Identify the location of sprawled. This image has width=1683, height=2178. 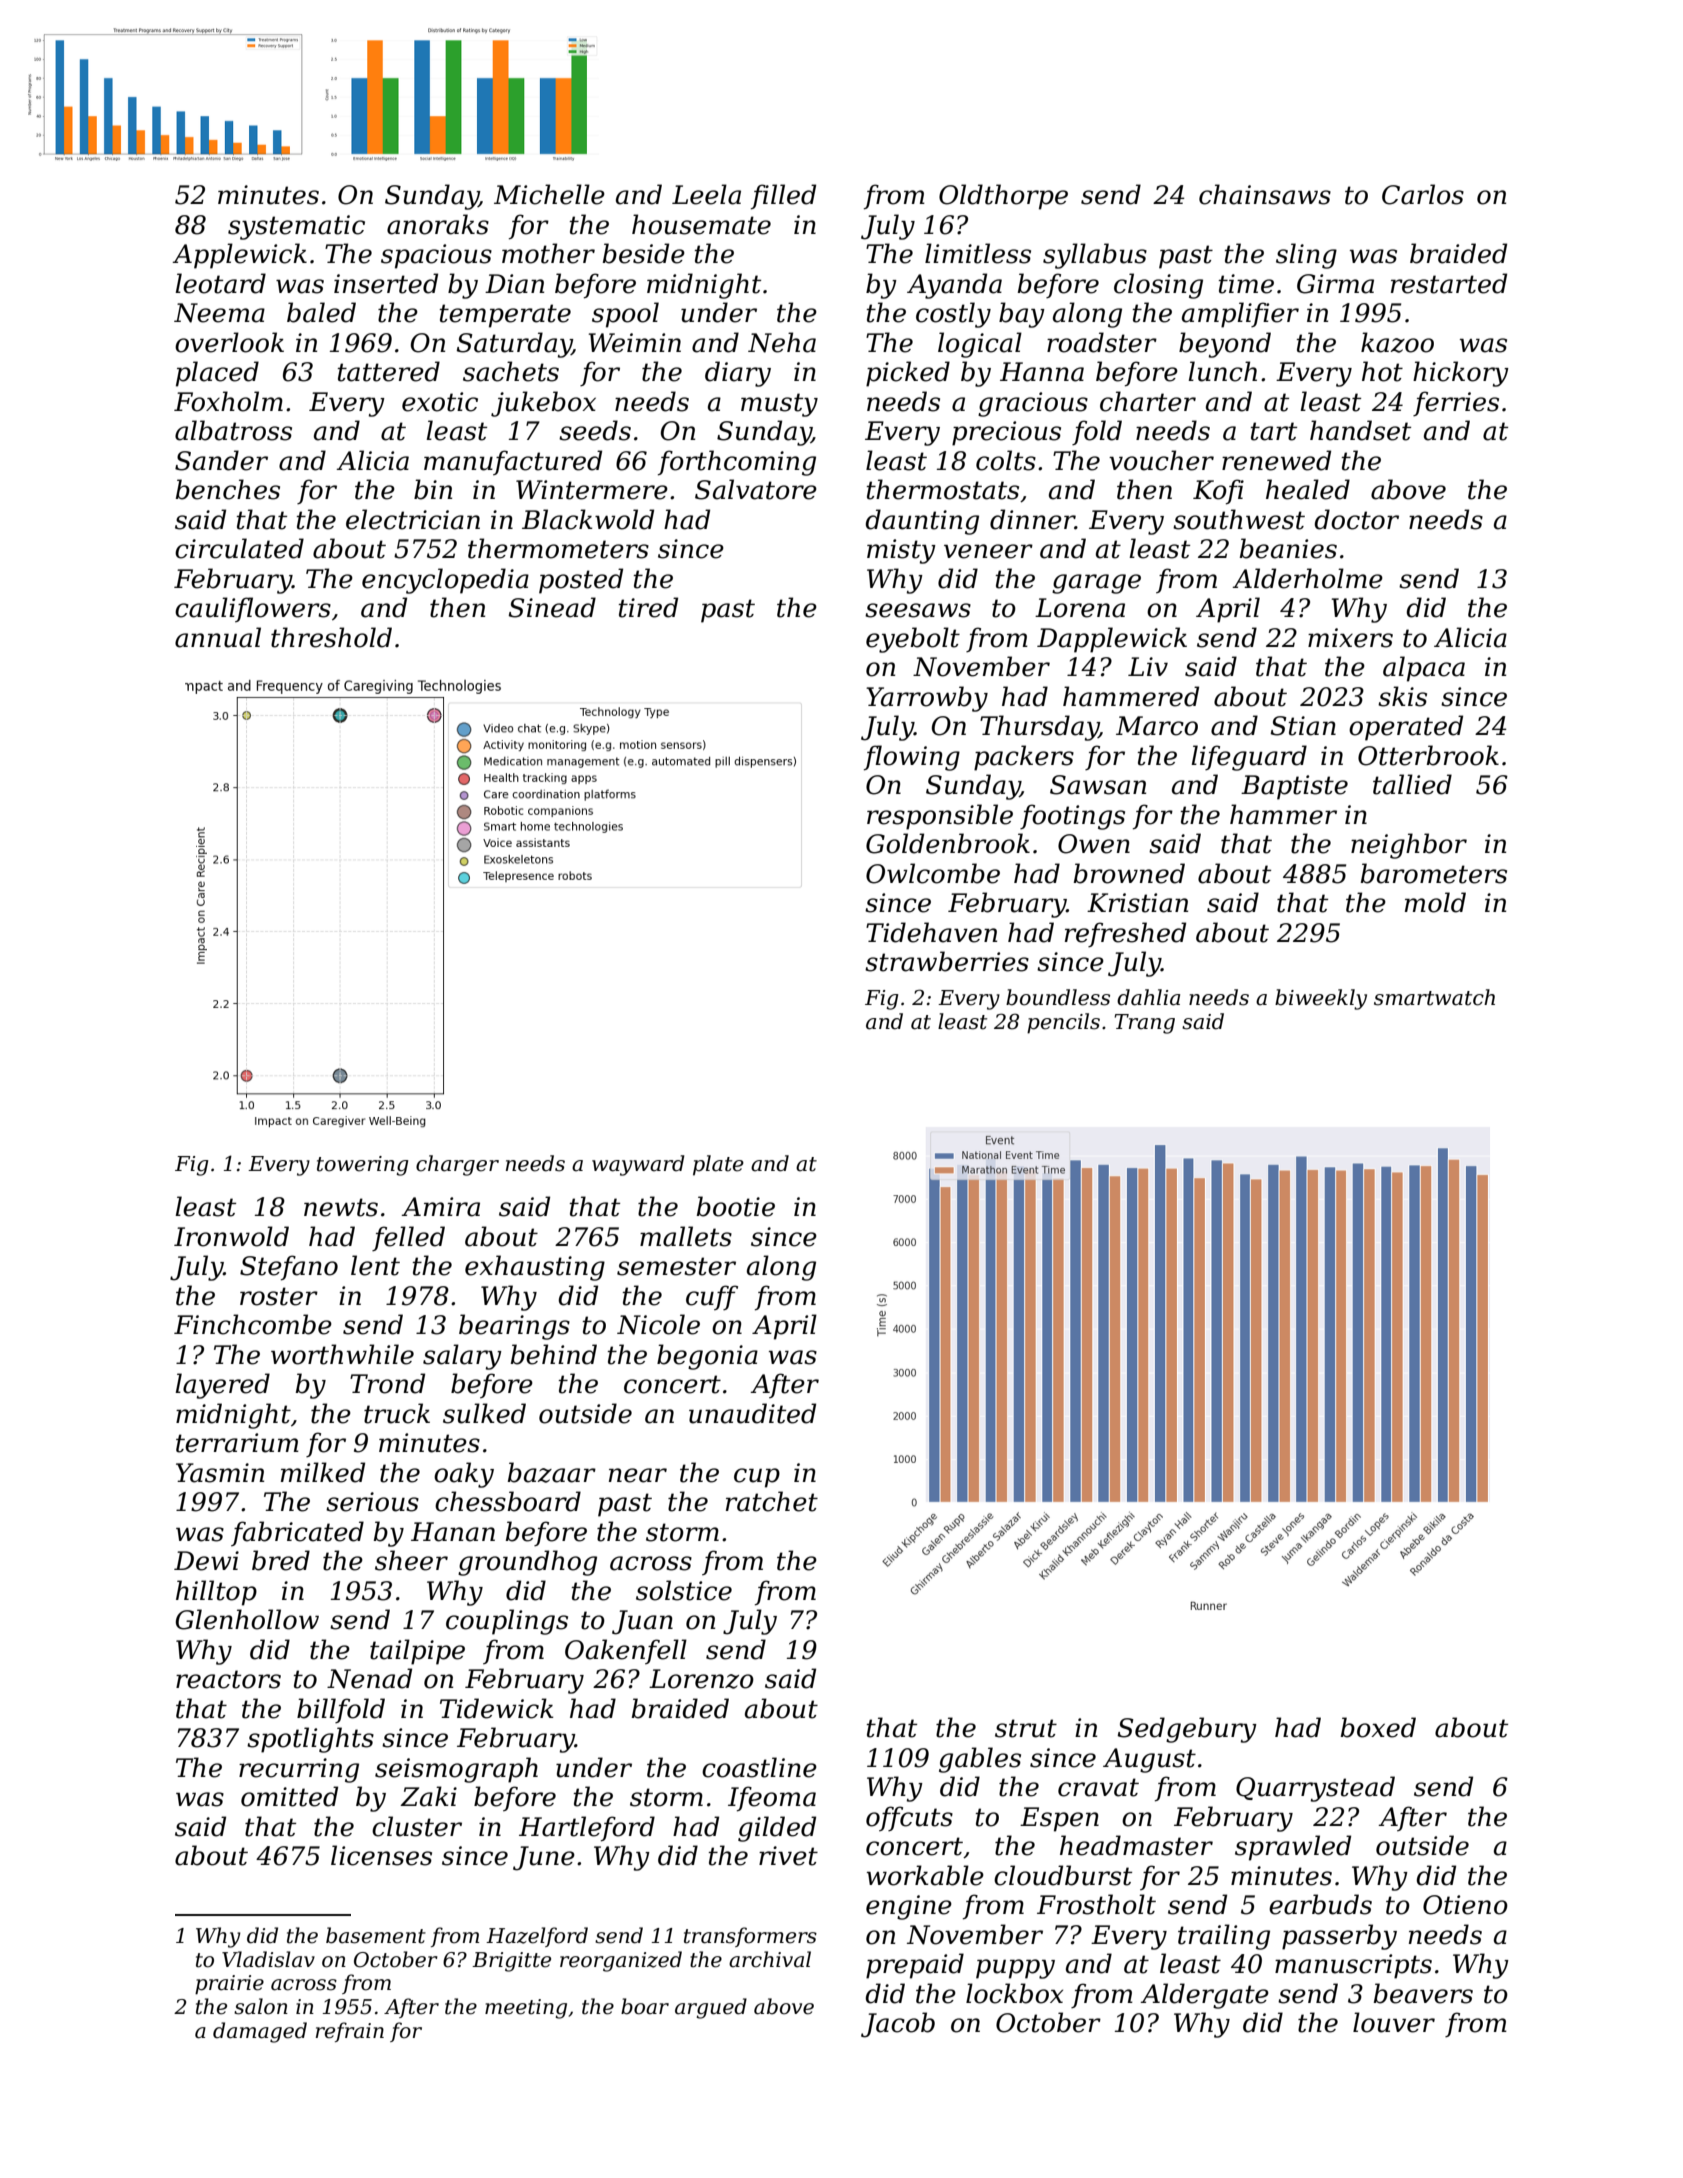
(1293, 1848).
